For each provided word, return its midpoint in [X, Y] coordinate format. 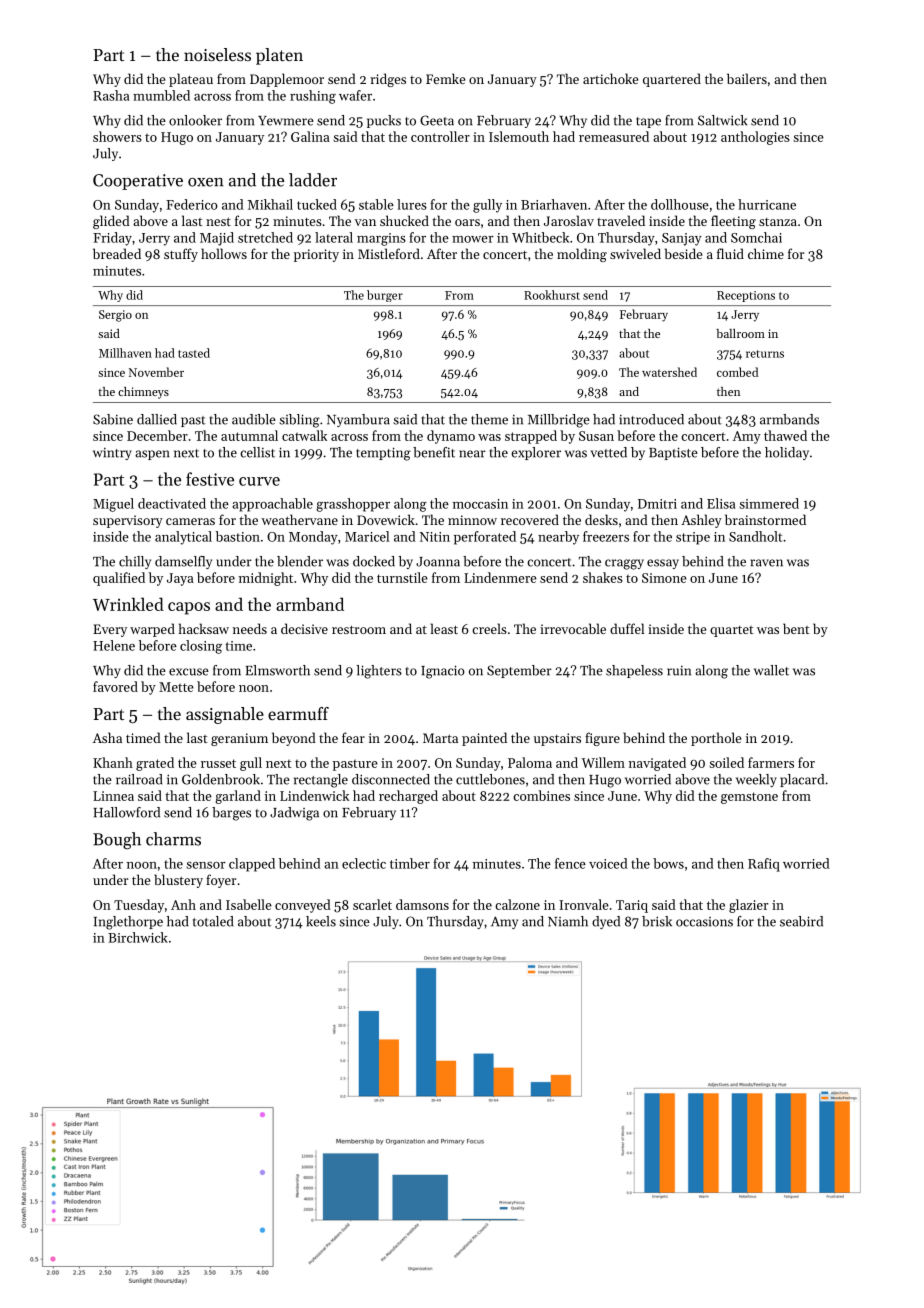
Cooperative [138, 182]
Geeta [437, 120]
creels [489, 628]
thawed [785, 435]
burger [385, 296]
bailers [747, 78]
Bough [117, 840]
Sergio [115, 316]
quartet [732, 631]
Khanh [113, 762]
